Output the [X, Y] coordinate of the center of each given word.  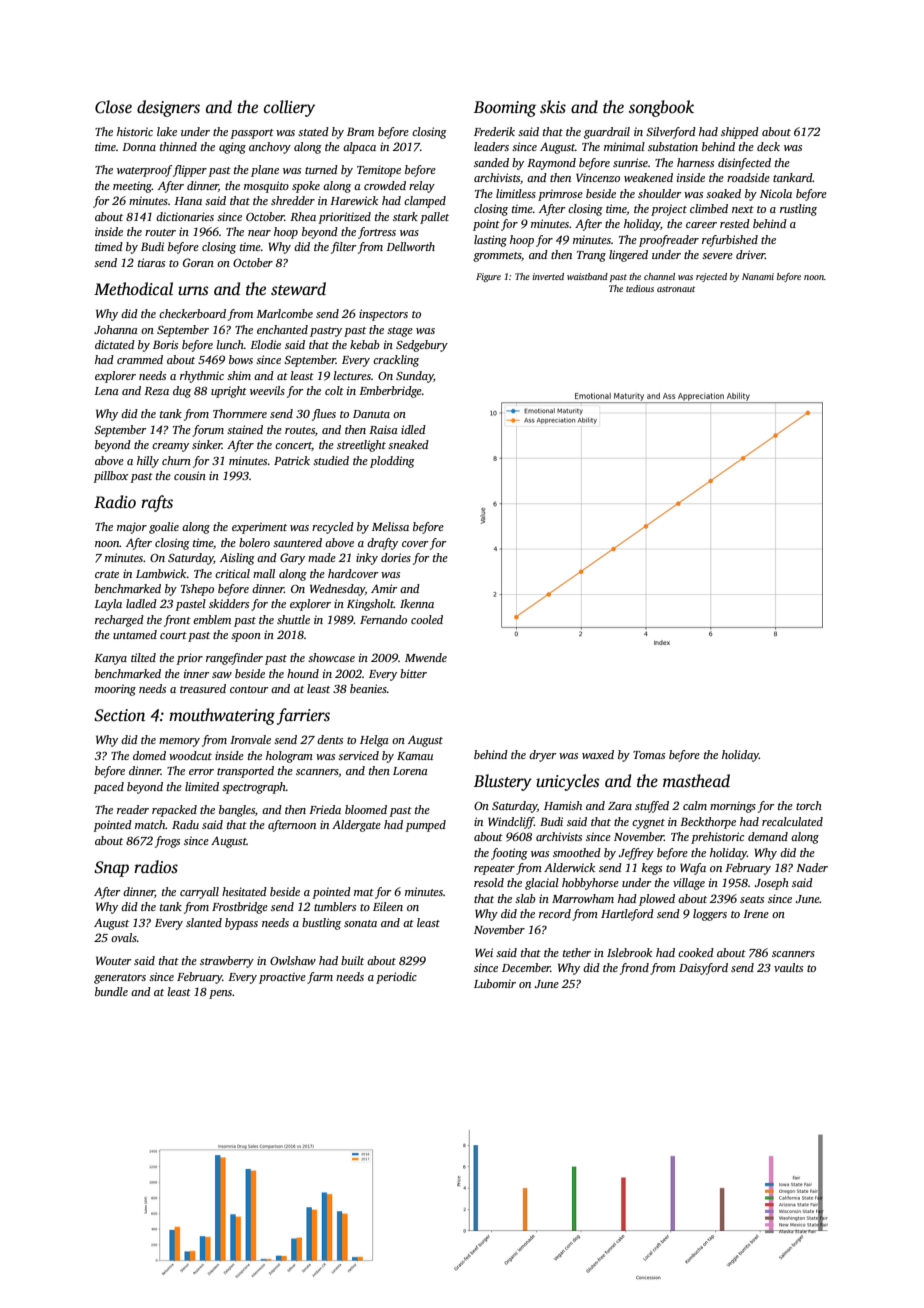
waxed [598, 754]
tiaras [151, 262]
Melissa [390, 526]
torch [809, 805]
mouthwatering [222, 716]
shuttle [293, 619]
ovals [124, 937]
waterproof [145, 171]
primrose [560, 195]
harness [695, 162]
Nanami [758, 276]
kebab [365, 344]
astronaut [676, 289]
